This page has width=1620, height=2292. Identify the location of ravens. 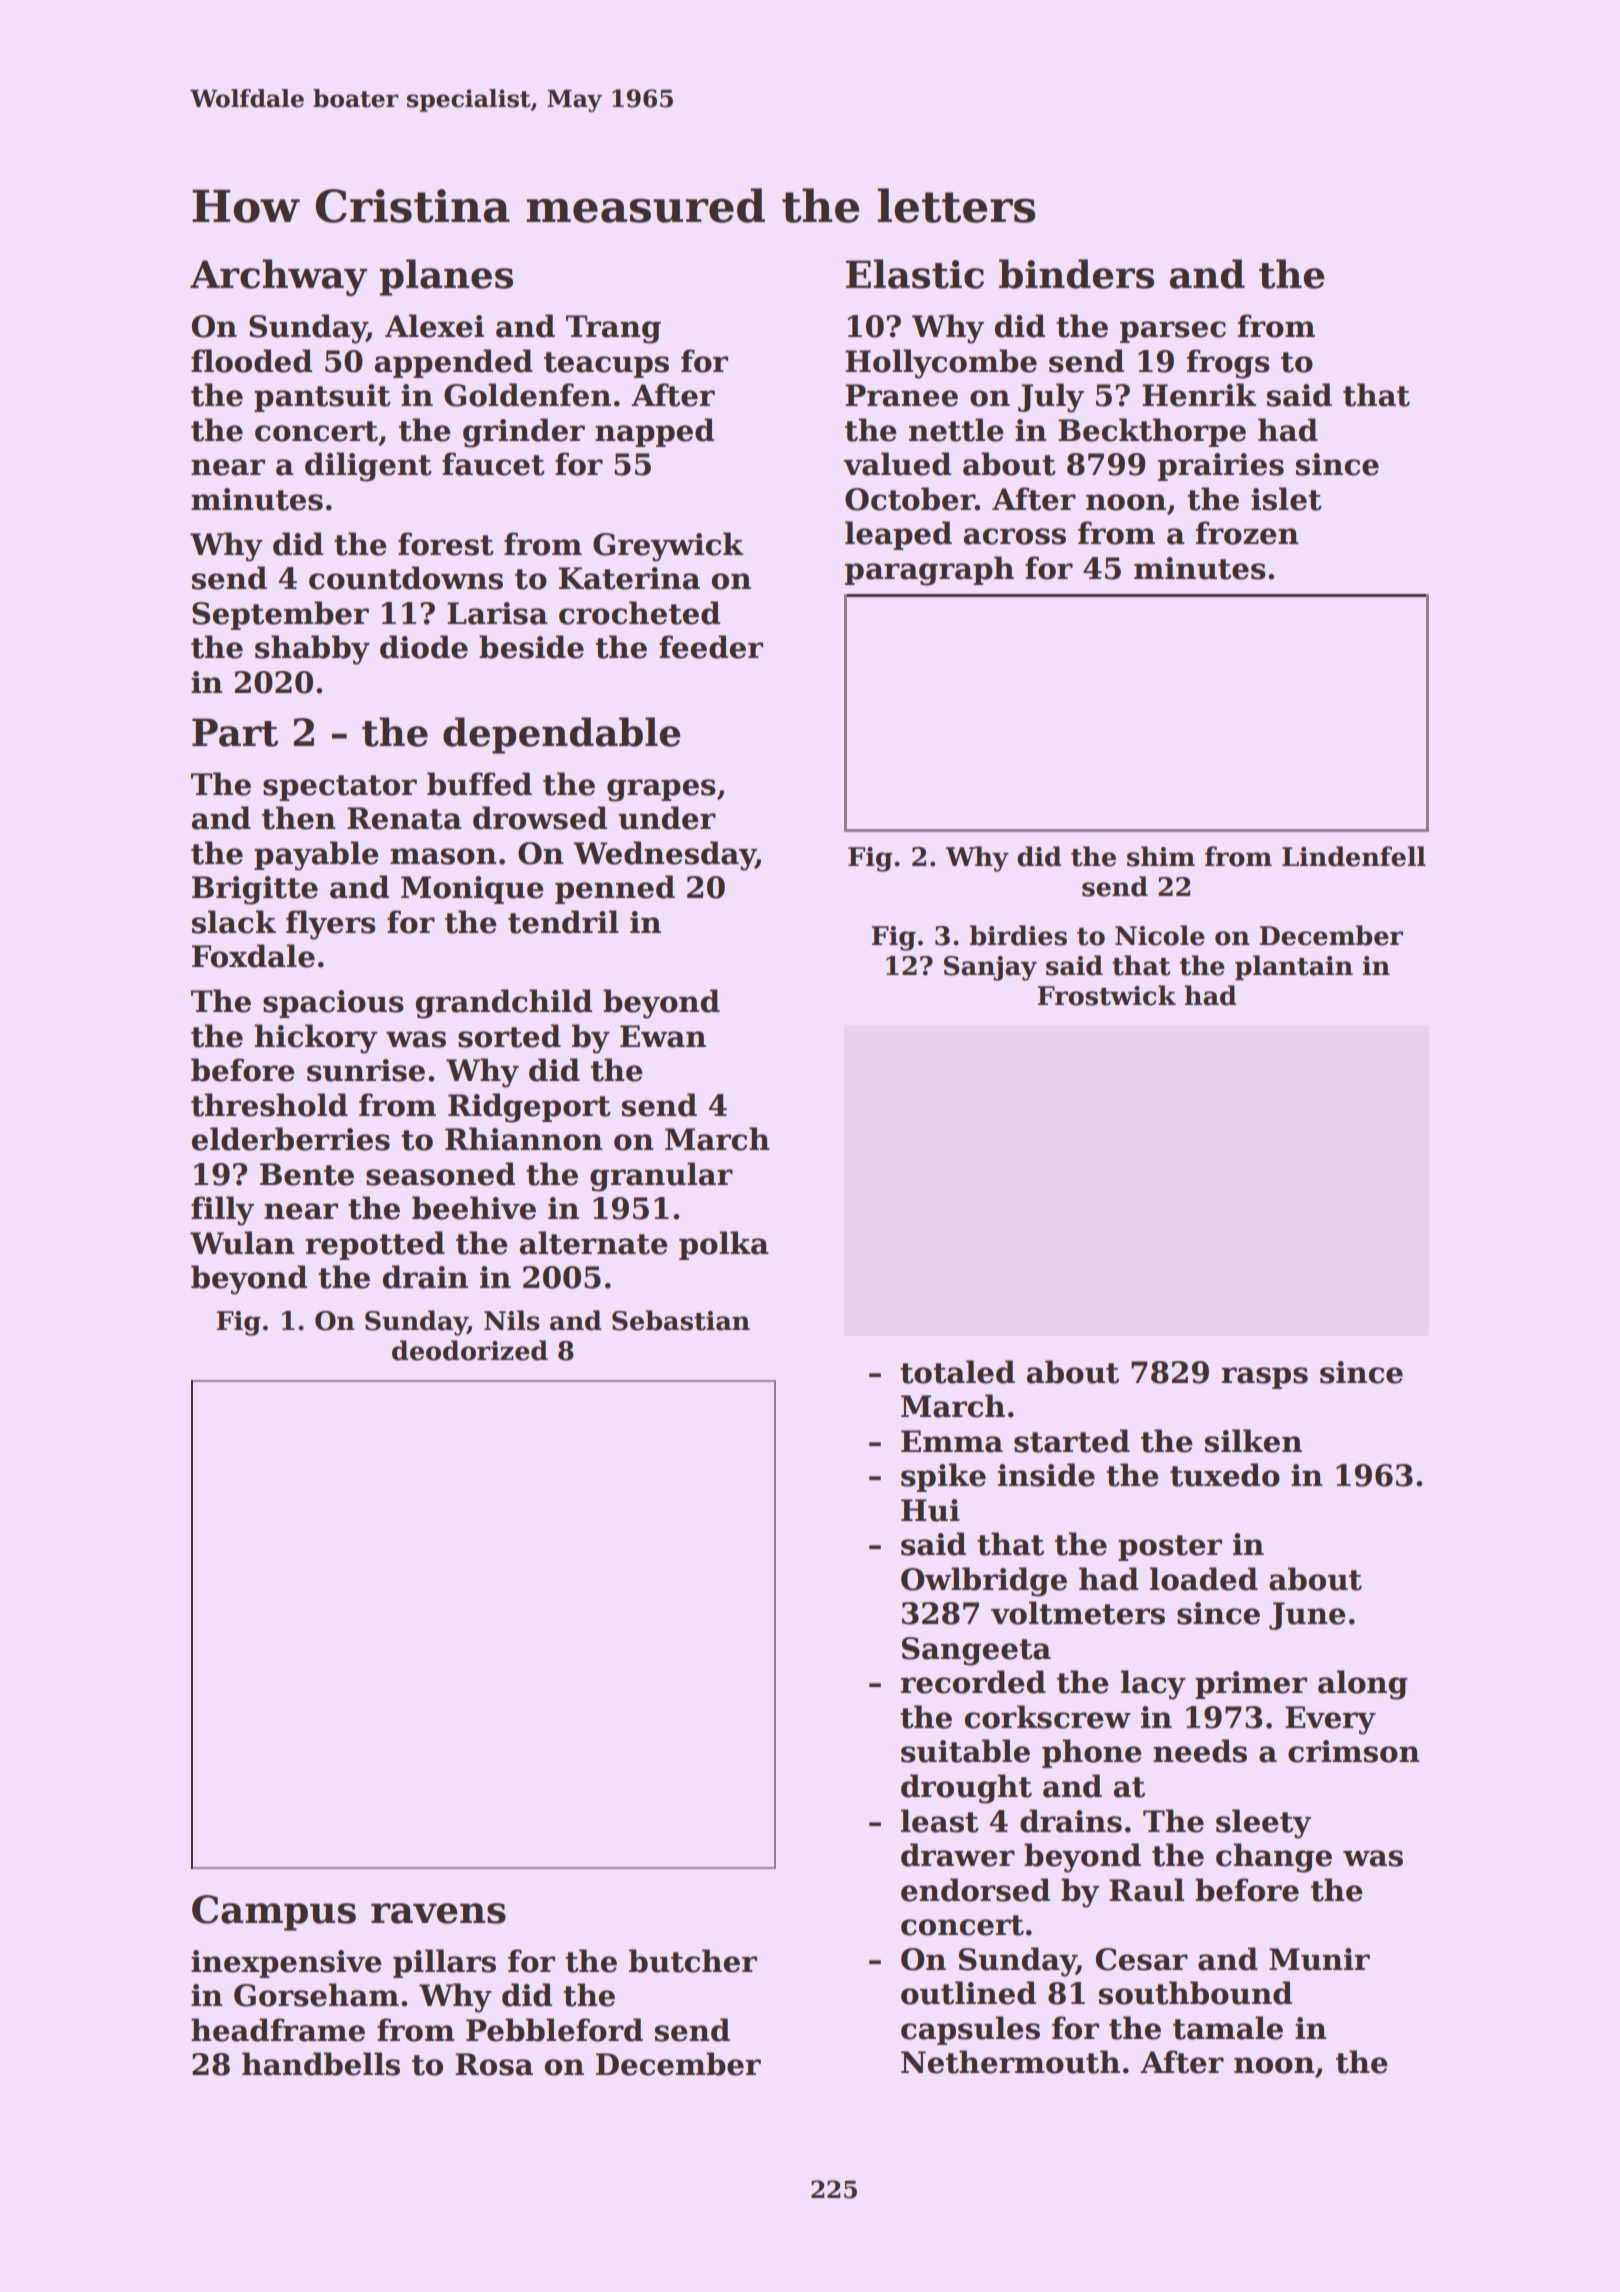
(438, 1913).
